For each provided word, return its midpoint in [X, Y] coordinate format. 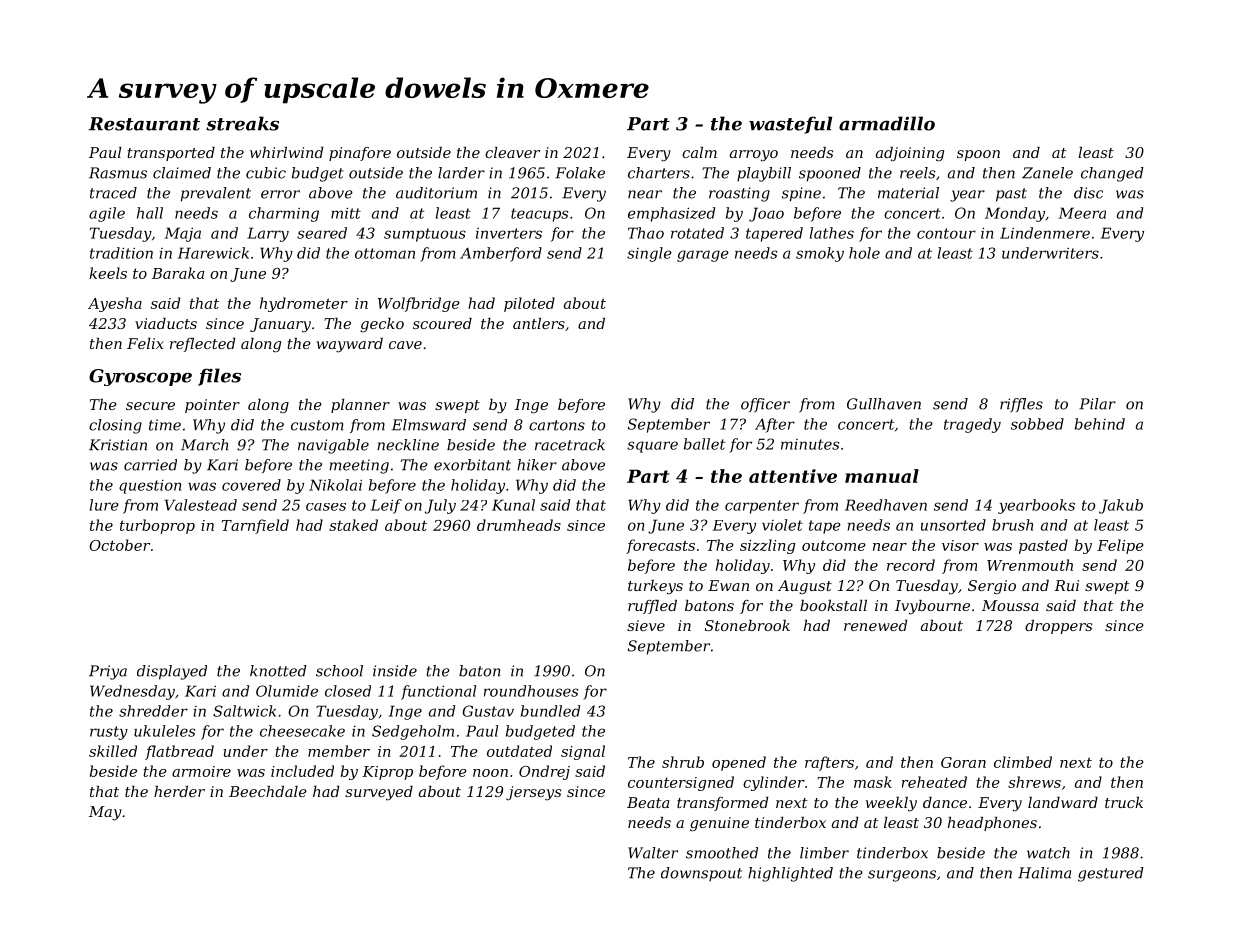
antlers [539, 323]
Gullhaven [884, 404]
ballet [704, 444]
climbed [1023, 762]
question [150, 487]
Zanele [1047, 173]
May [105, 813]
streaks [242, 123]
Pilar [1097, 404]
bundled [550, 711]
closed [348, 691]
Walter [653, 853]
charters [659, 173]
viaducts [166, 323]
